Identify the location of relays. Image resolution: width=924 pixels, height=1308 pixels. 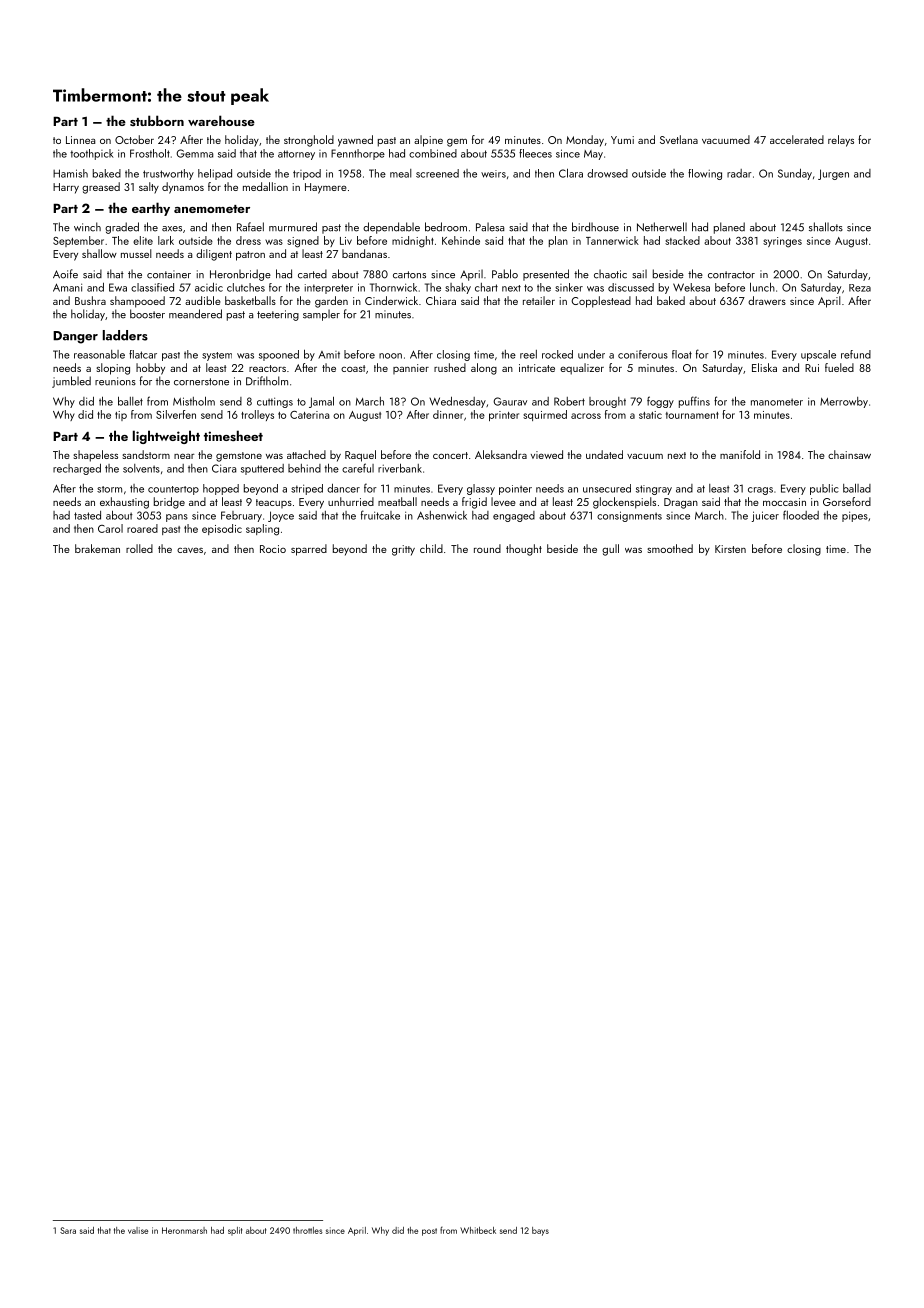
(841, 141).
